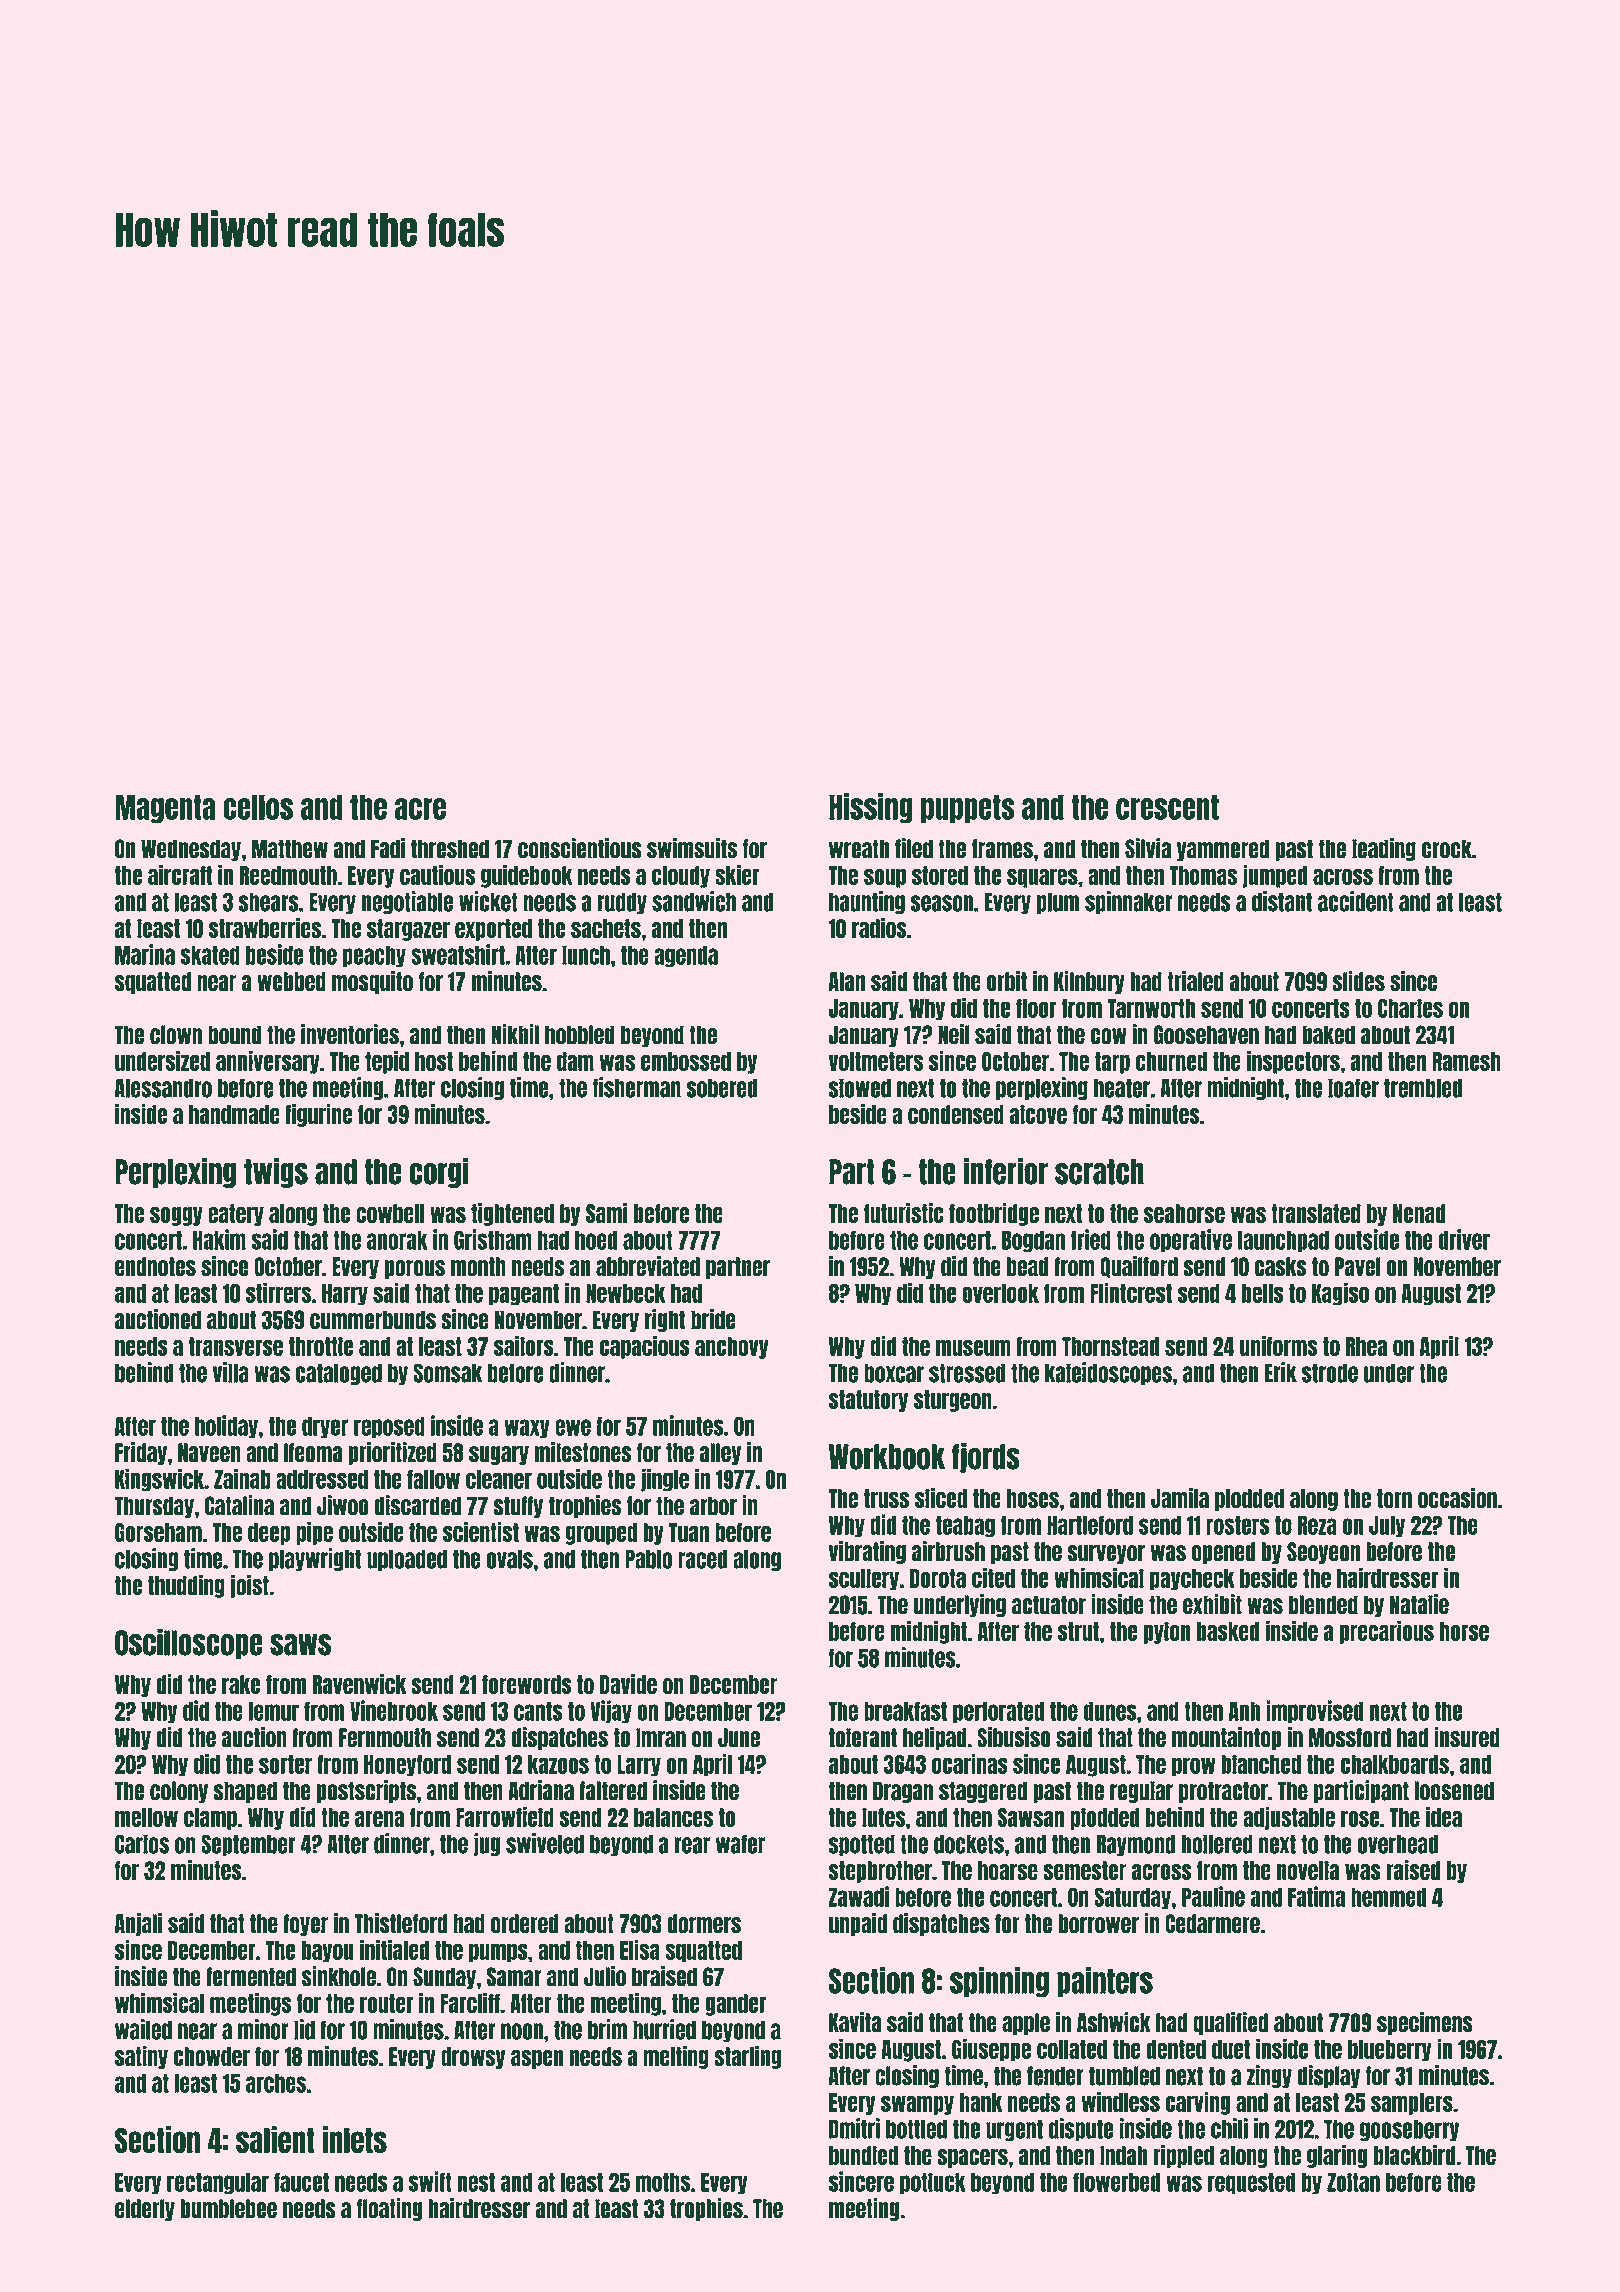  Describe the element at coordinates (663, 2182) in the page. I see `moths` at that location.
